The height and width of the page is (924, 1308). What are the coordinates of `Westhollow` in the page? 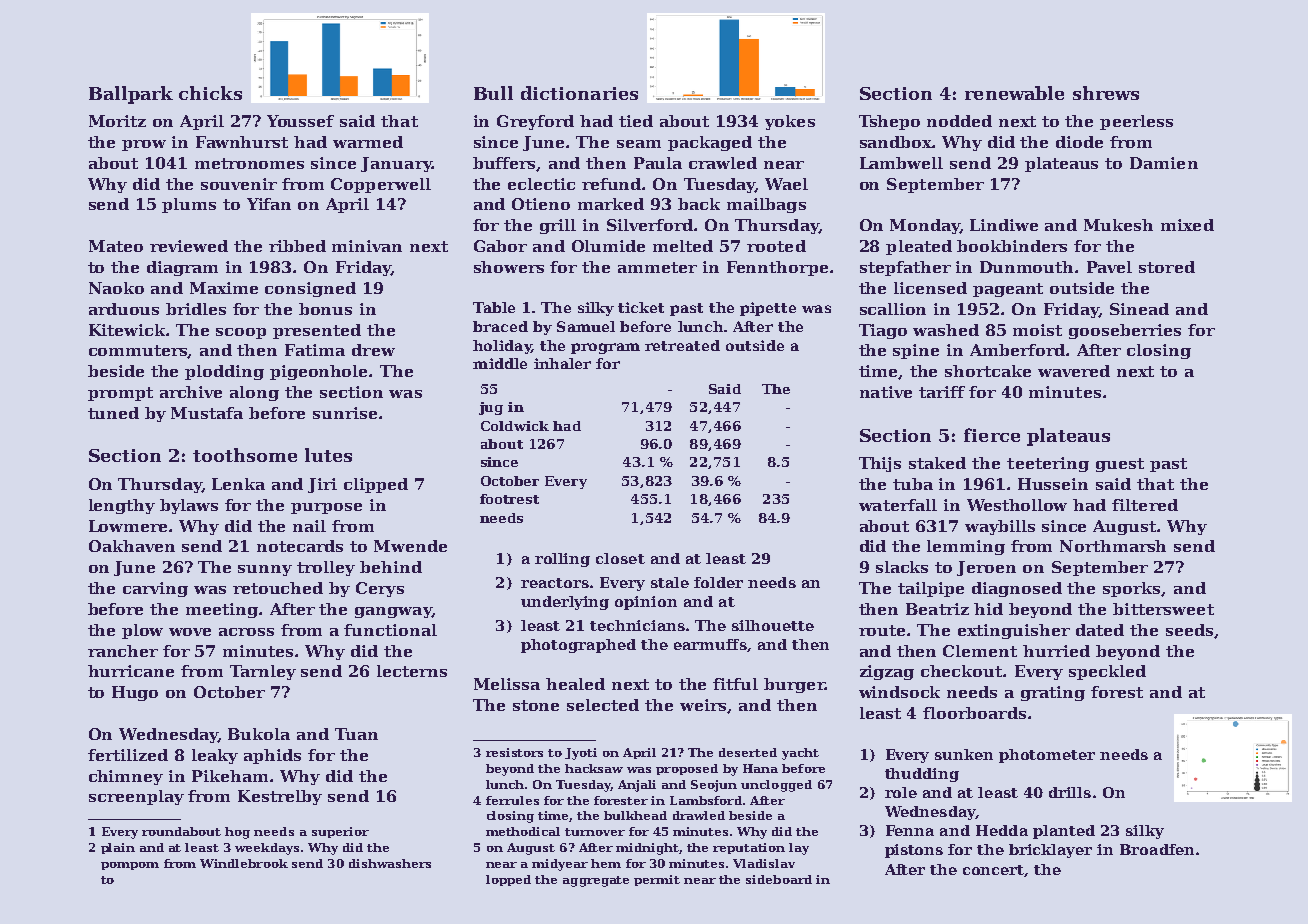 It's located at (1017, 505).
